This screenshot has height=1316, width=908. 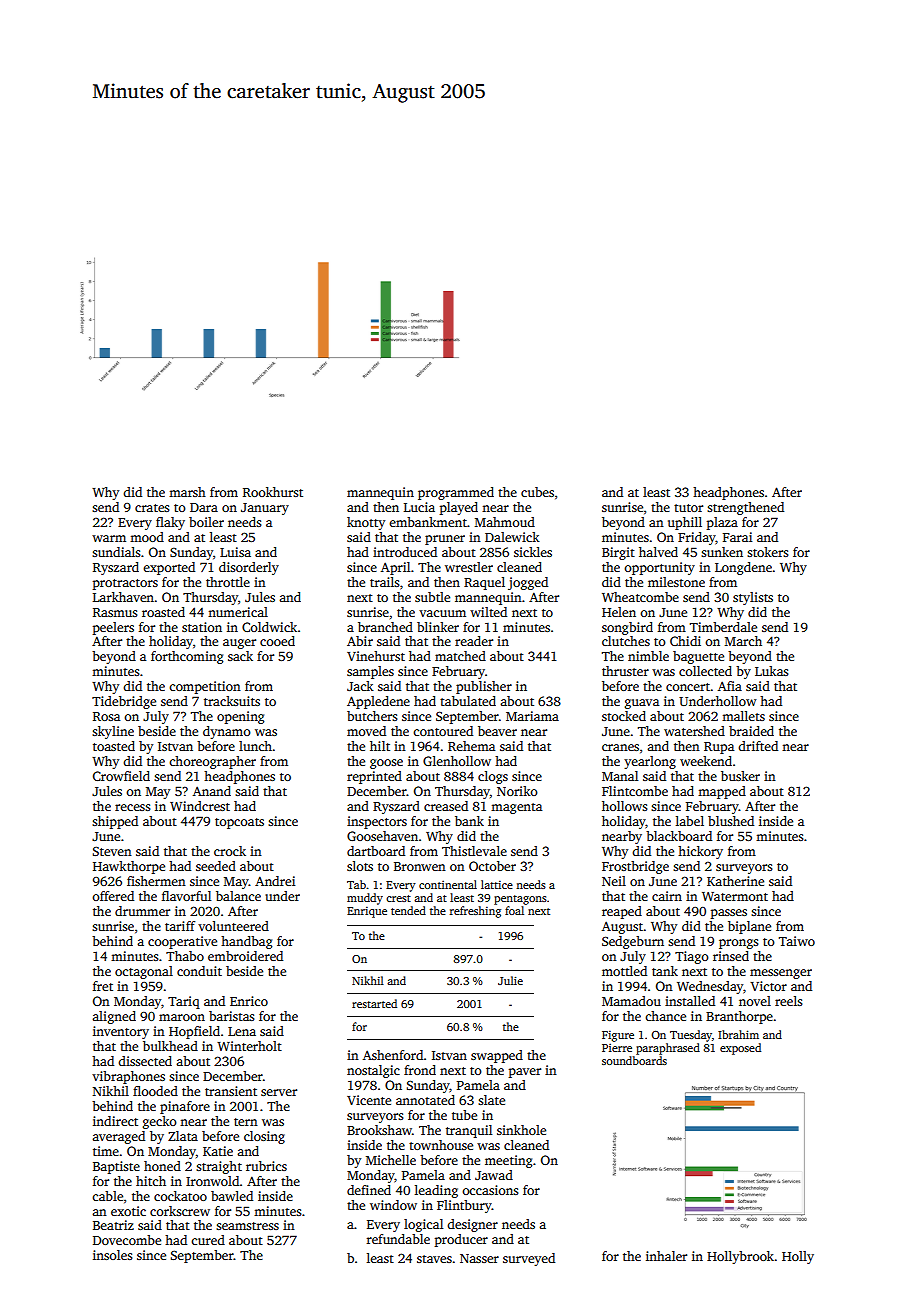 I want to click on Julie, so click(x=510, y=980).
